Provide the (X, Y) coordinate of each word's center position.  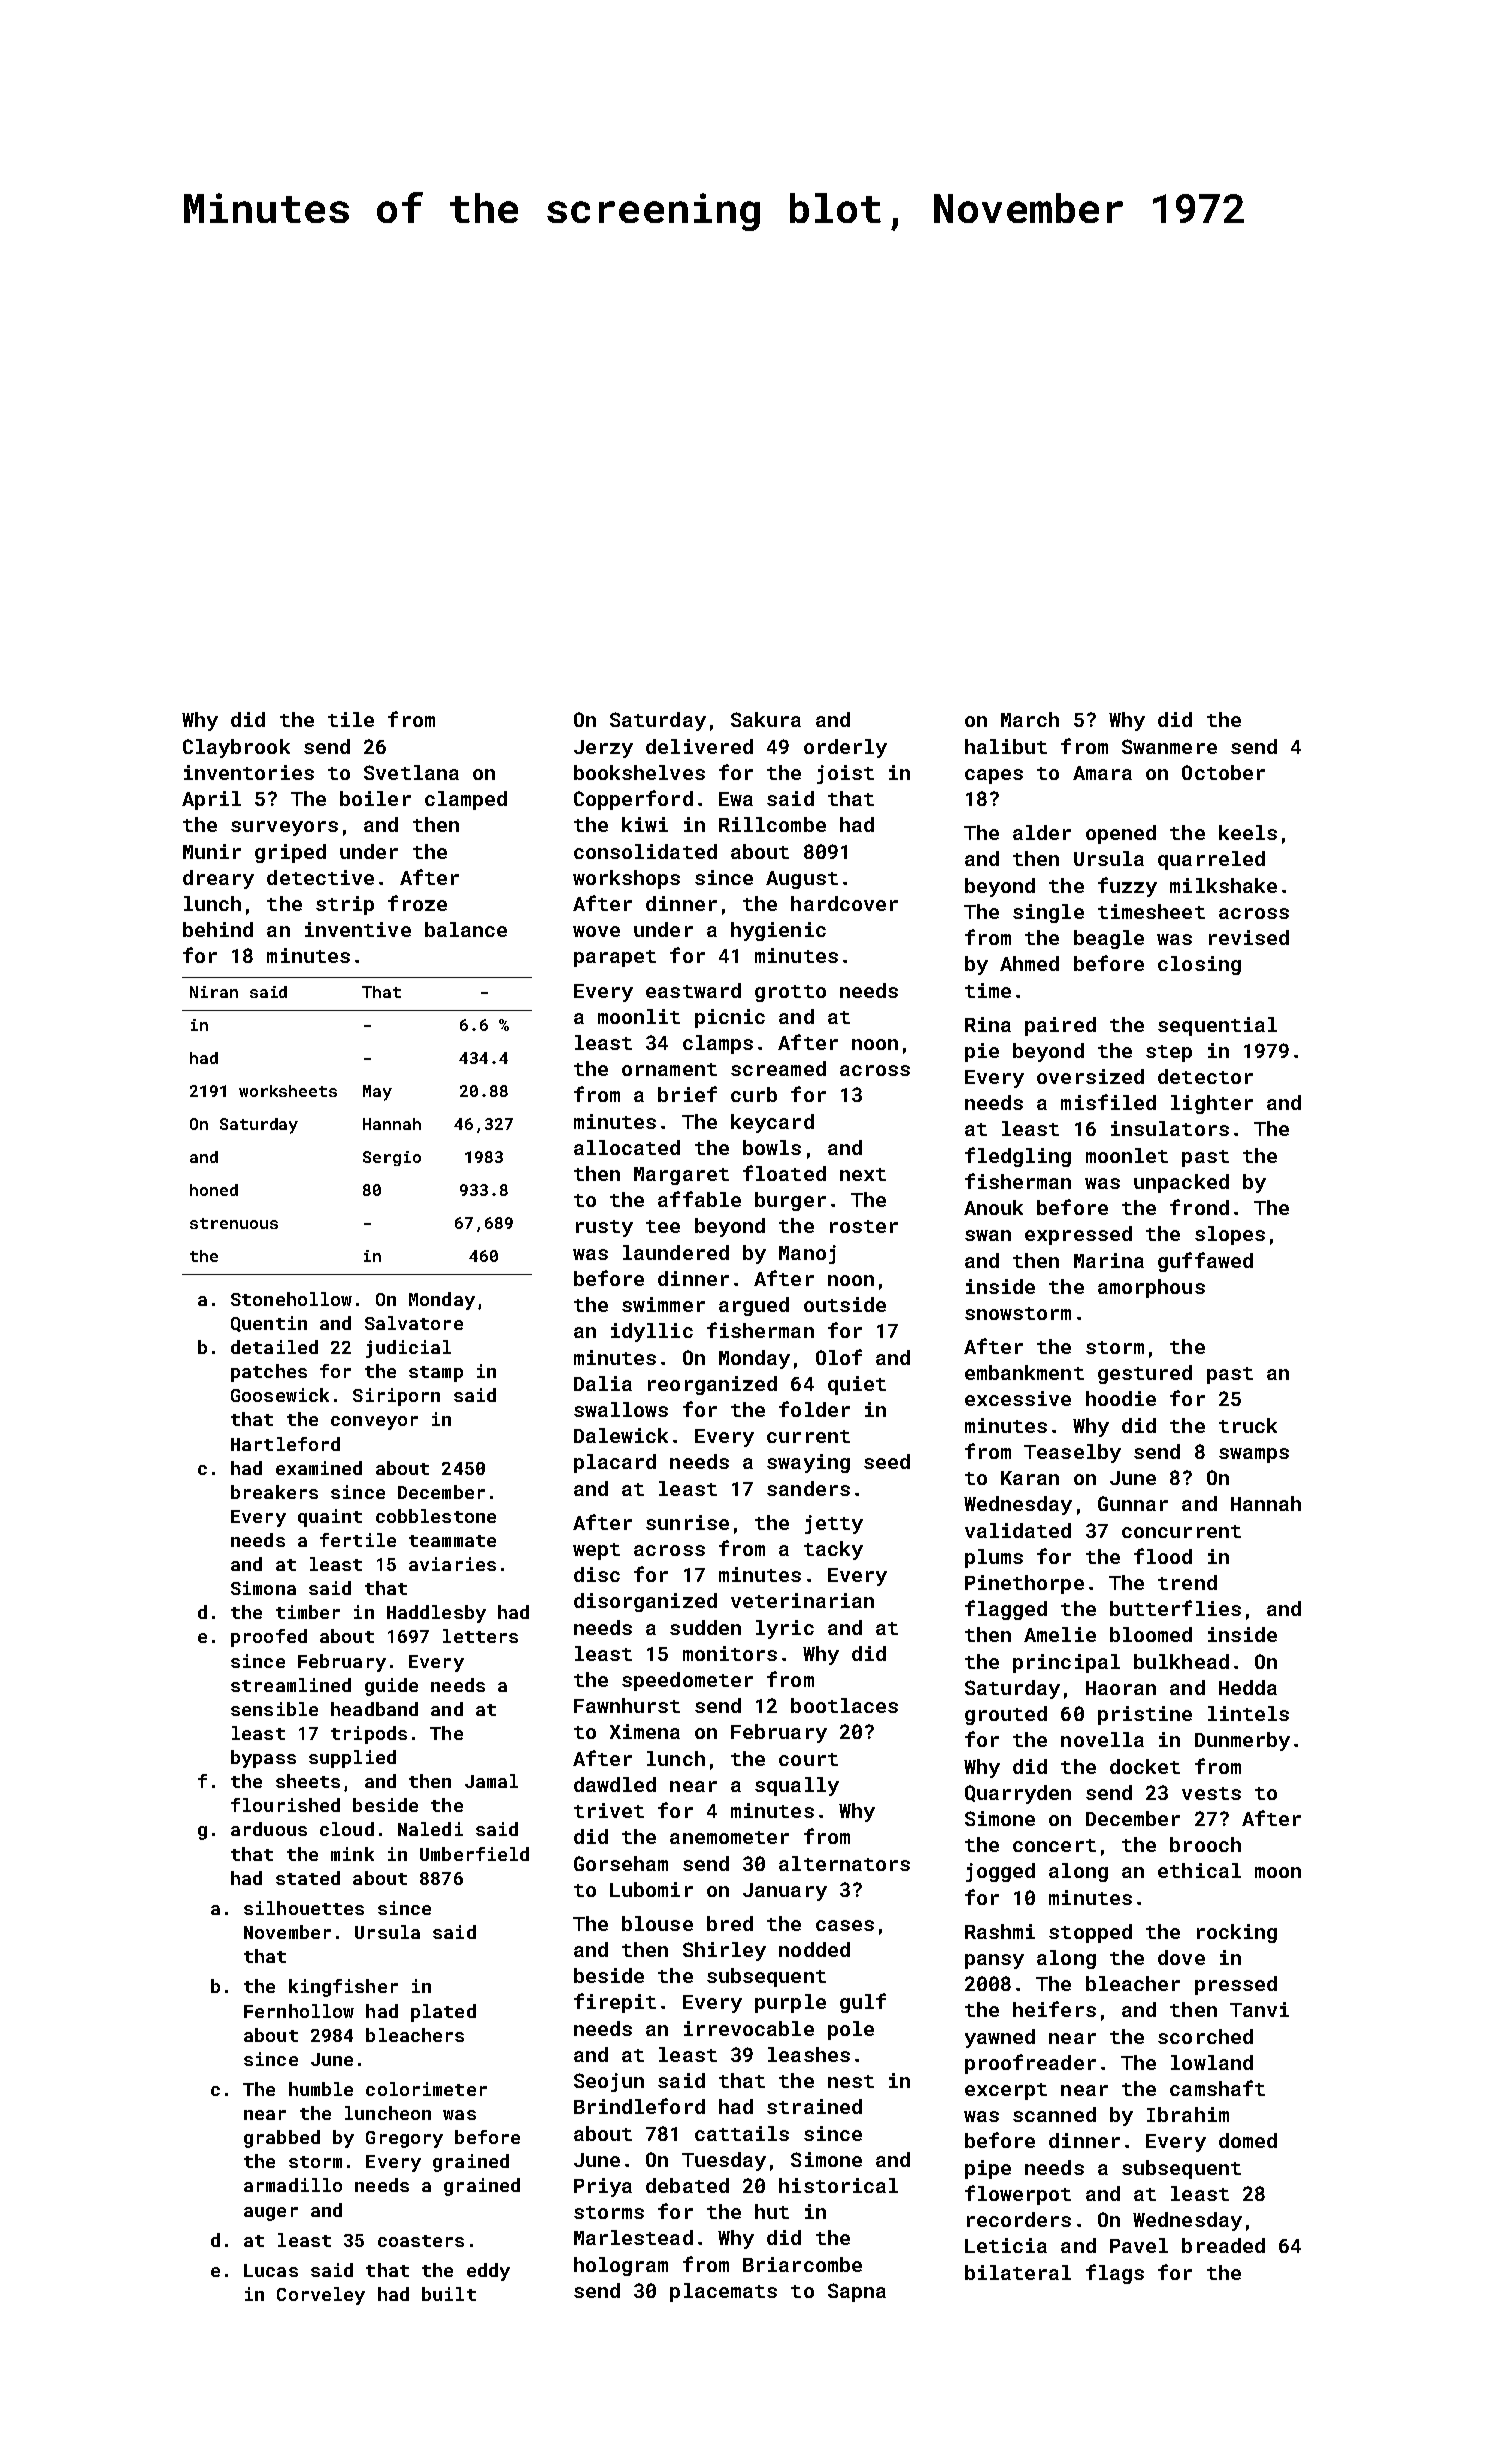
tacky (833, 1550)
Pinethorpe (1024, 1584)
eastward (693, 990)
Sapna (857, 2292)
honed (214, 1190)
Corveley (321, 2296)
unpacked (1181, 1183)
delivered (699, 746)
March (1030, 719)
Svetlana (411, 772)
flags (1115, 2274)
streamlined (291, 1685)
